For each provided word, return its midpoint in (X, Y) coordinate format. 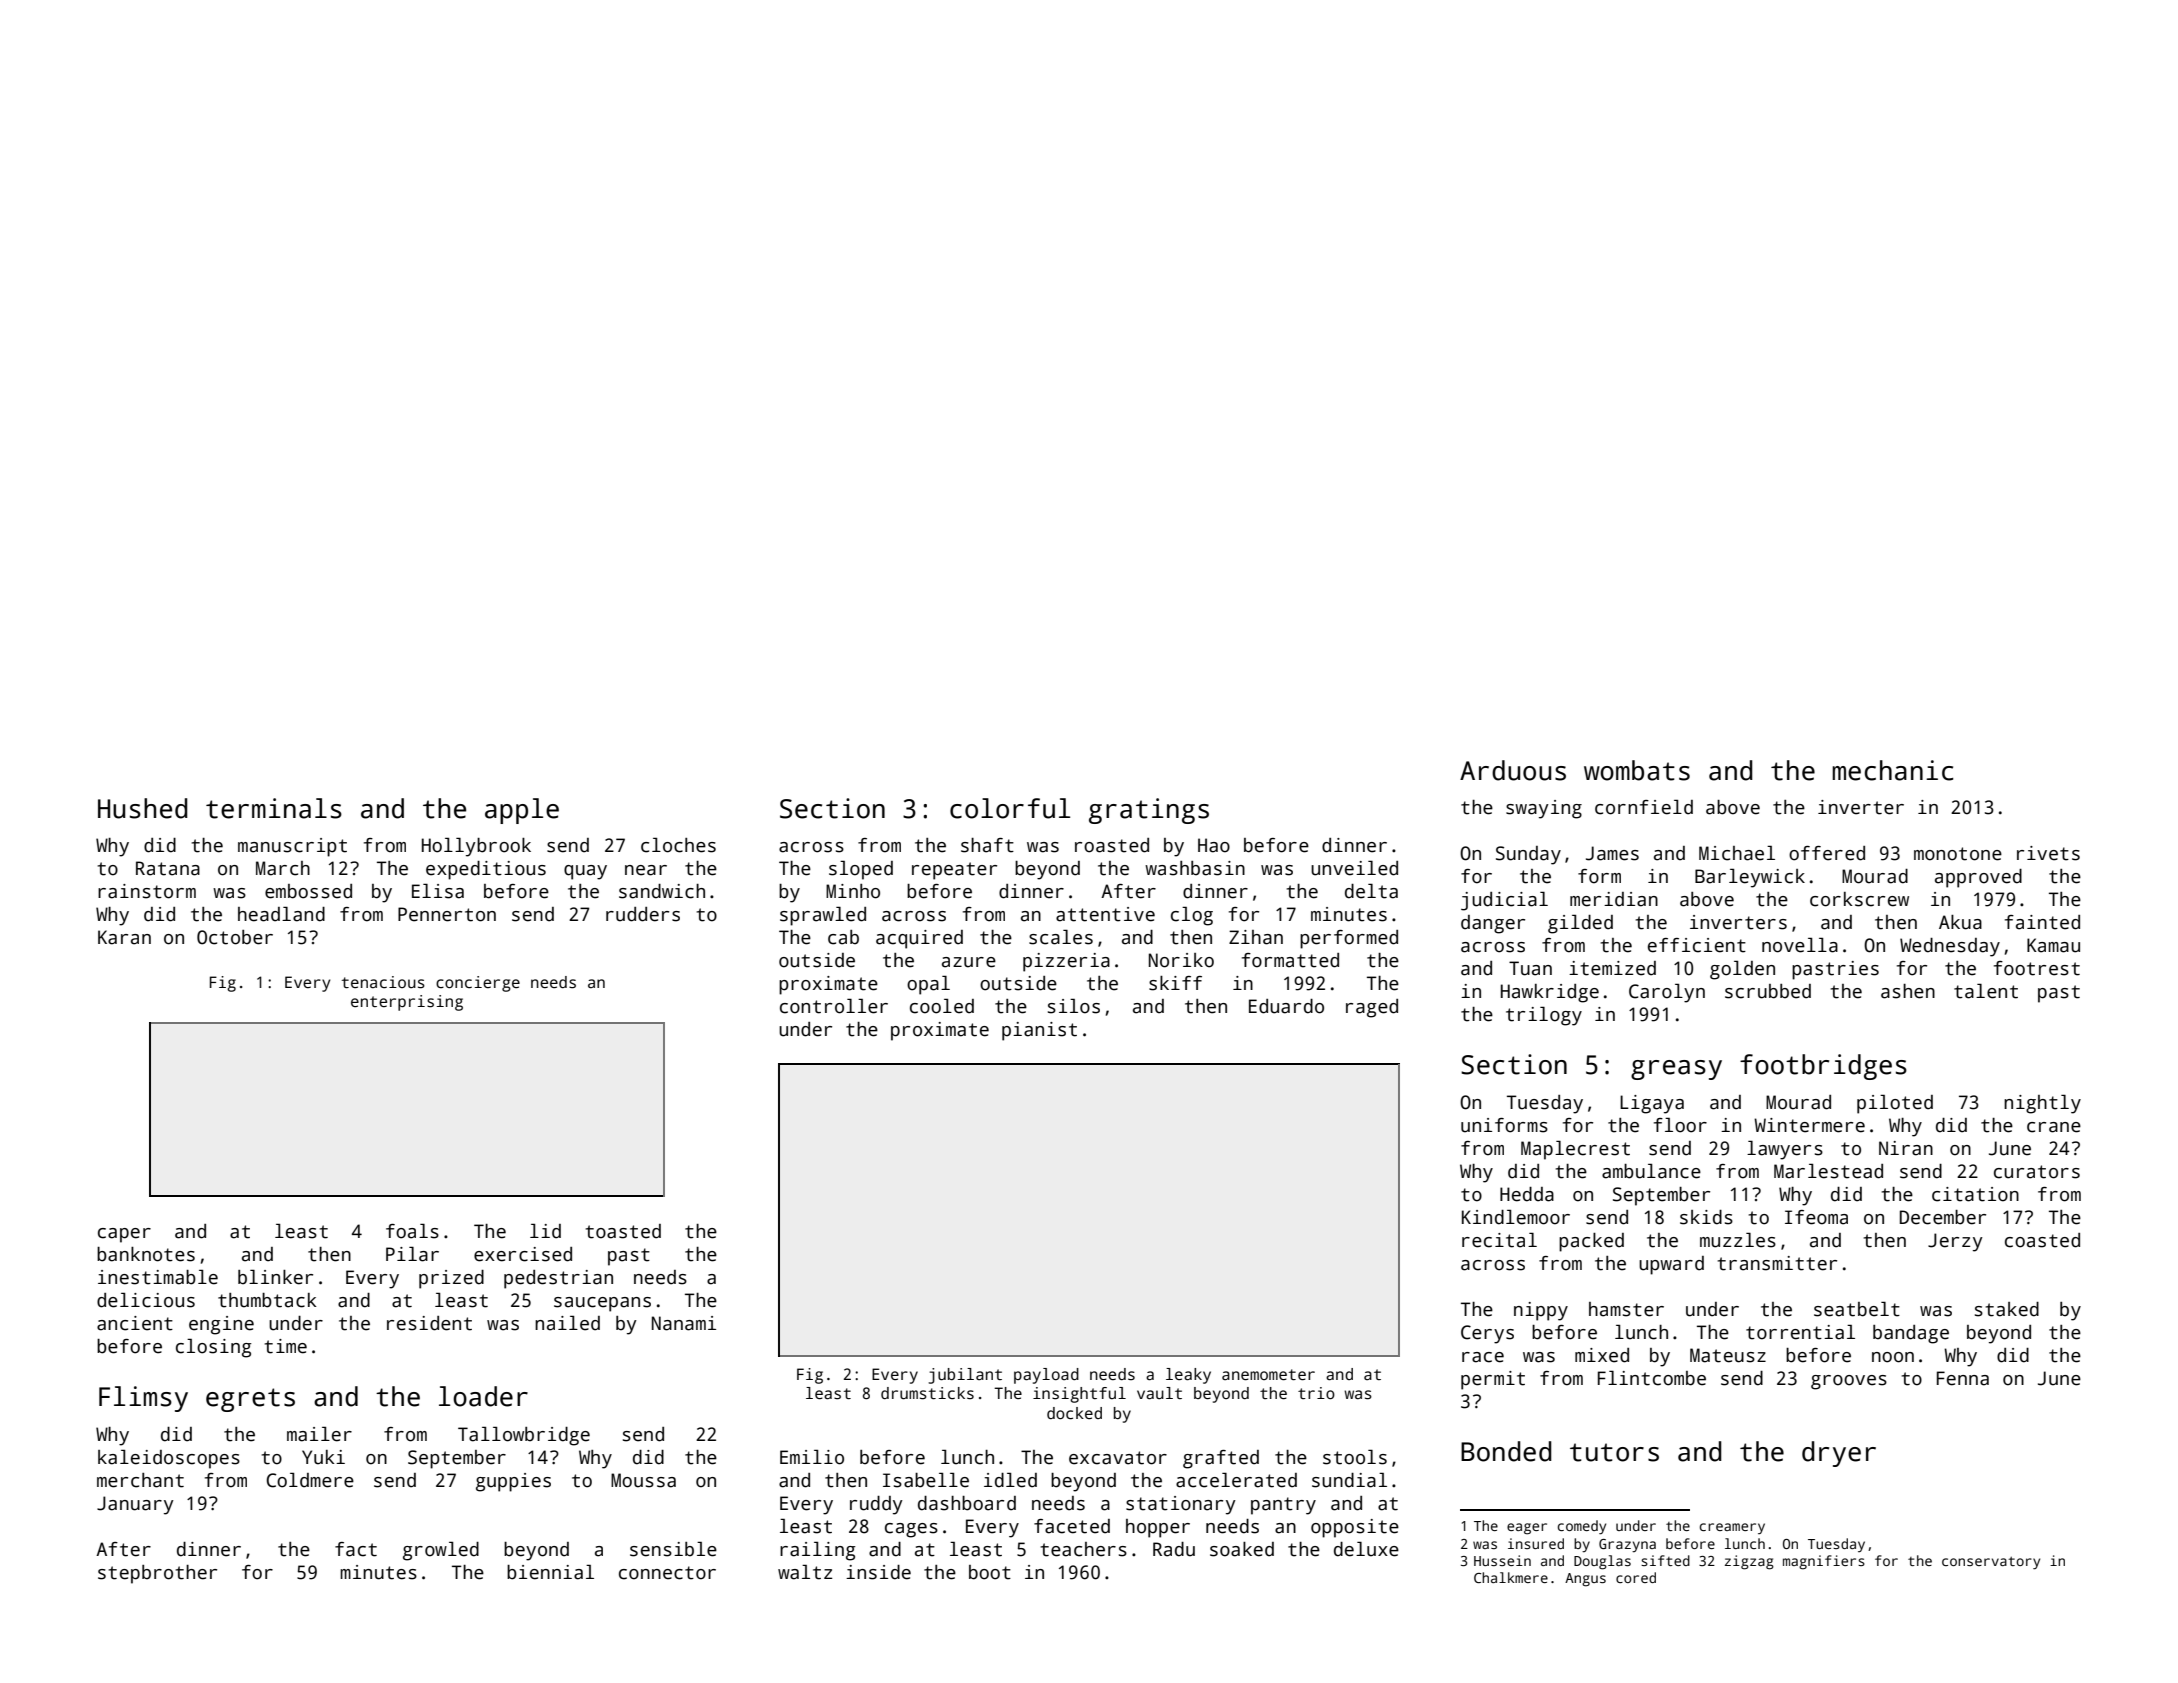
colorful (1010, 808)
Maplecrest (1575, 1150)
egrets (250, 1400)
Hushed (143, 808)
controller (834, 1006)
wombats (1637, 770)
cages (911, 1530)
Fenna (1963, 1378)
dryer (1839, 1454)
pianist (1039, 1031)
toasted (623, 1231)
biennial (550, 1572)
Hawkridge (1550, 993)
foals (412, 1231)
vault (1159, 1393)
